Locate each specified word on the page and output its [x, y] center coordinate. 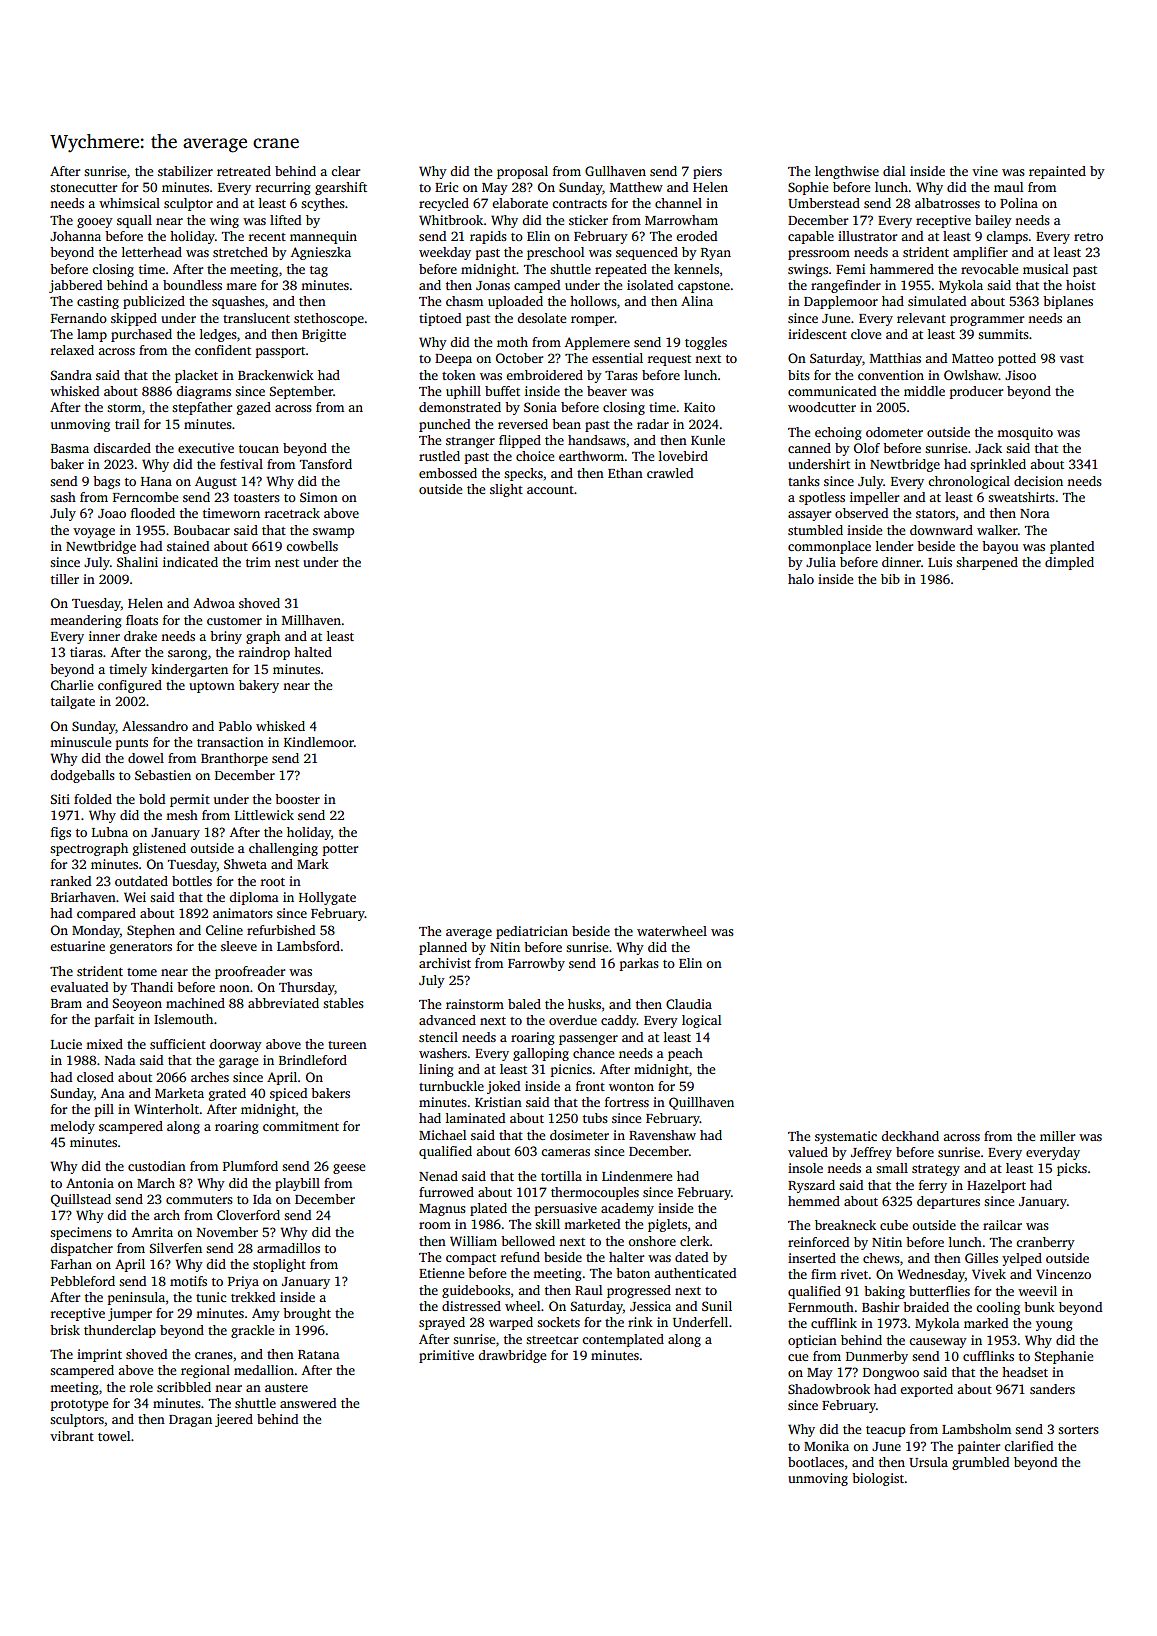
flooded [153, 513]
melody [72, 1127]
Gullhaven [615, 171]
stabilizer [185, 171]
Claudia [689, 1004]
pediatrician [532, 932]
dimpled [1069, 563]
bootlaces [816, 1462]
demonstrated [460, 407]
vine [985, 171]
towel [114, 1436]
